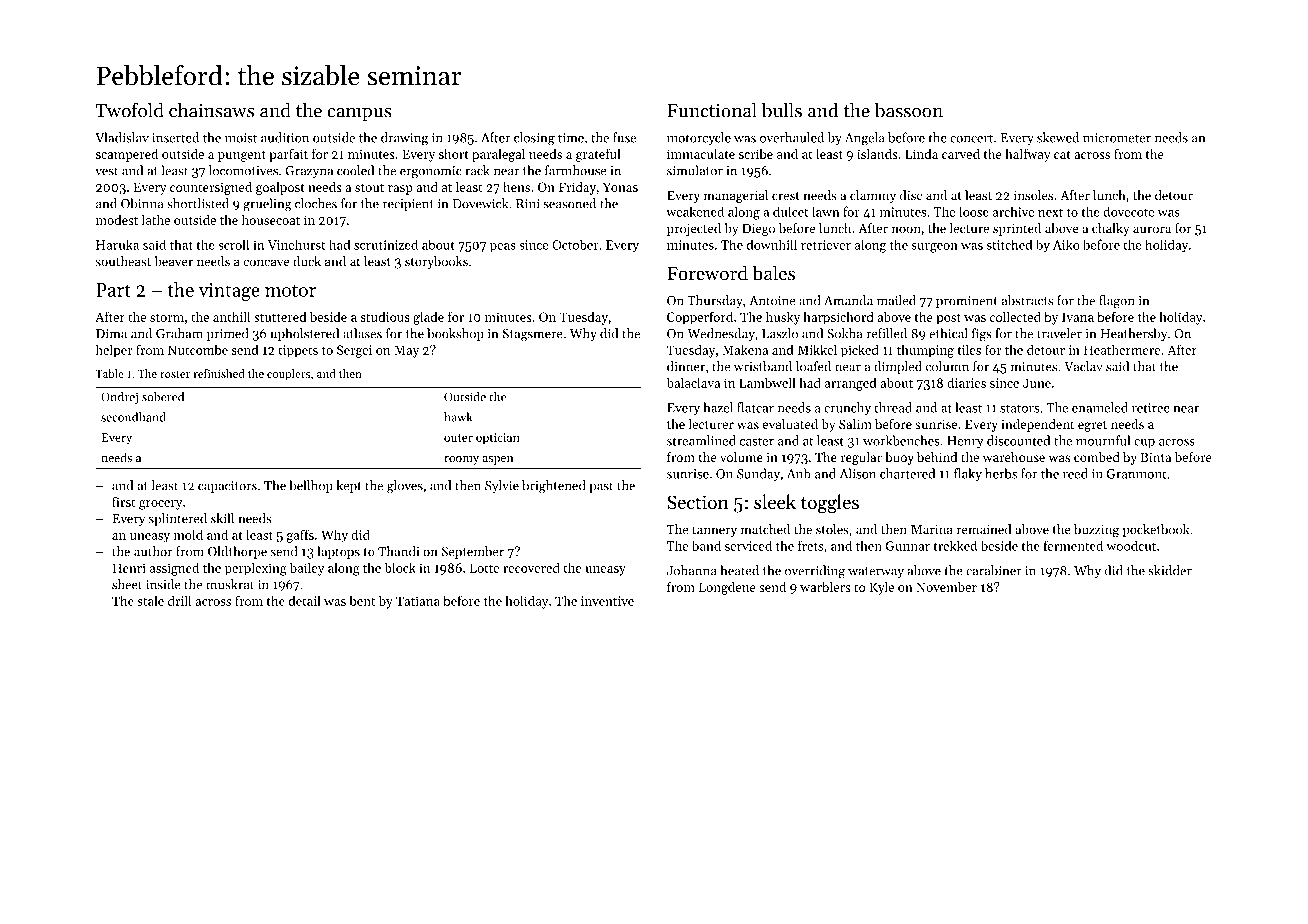  What do you see at coordinates (773, 273) in the document?
I see `bales` at bounding box center [773, 273].
